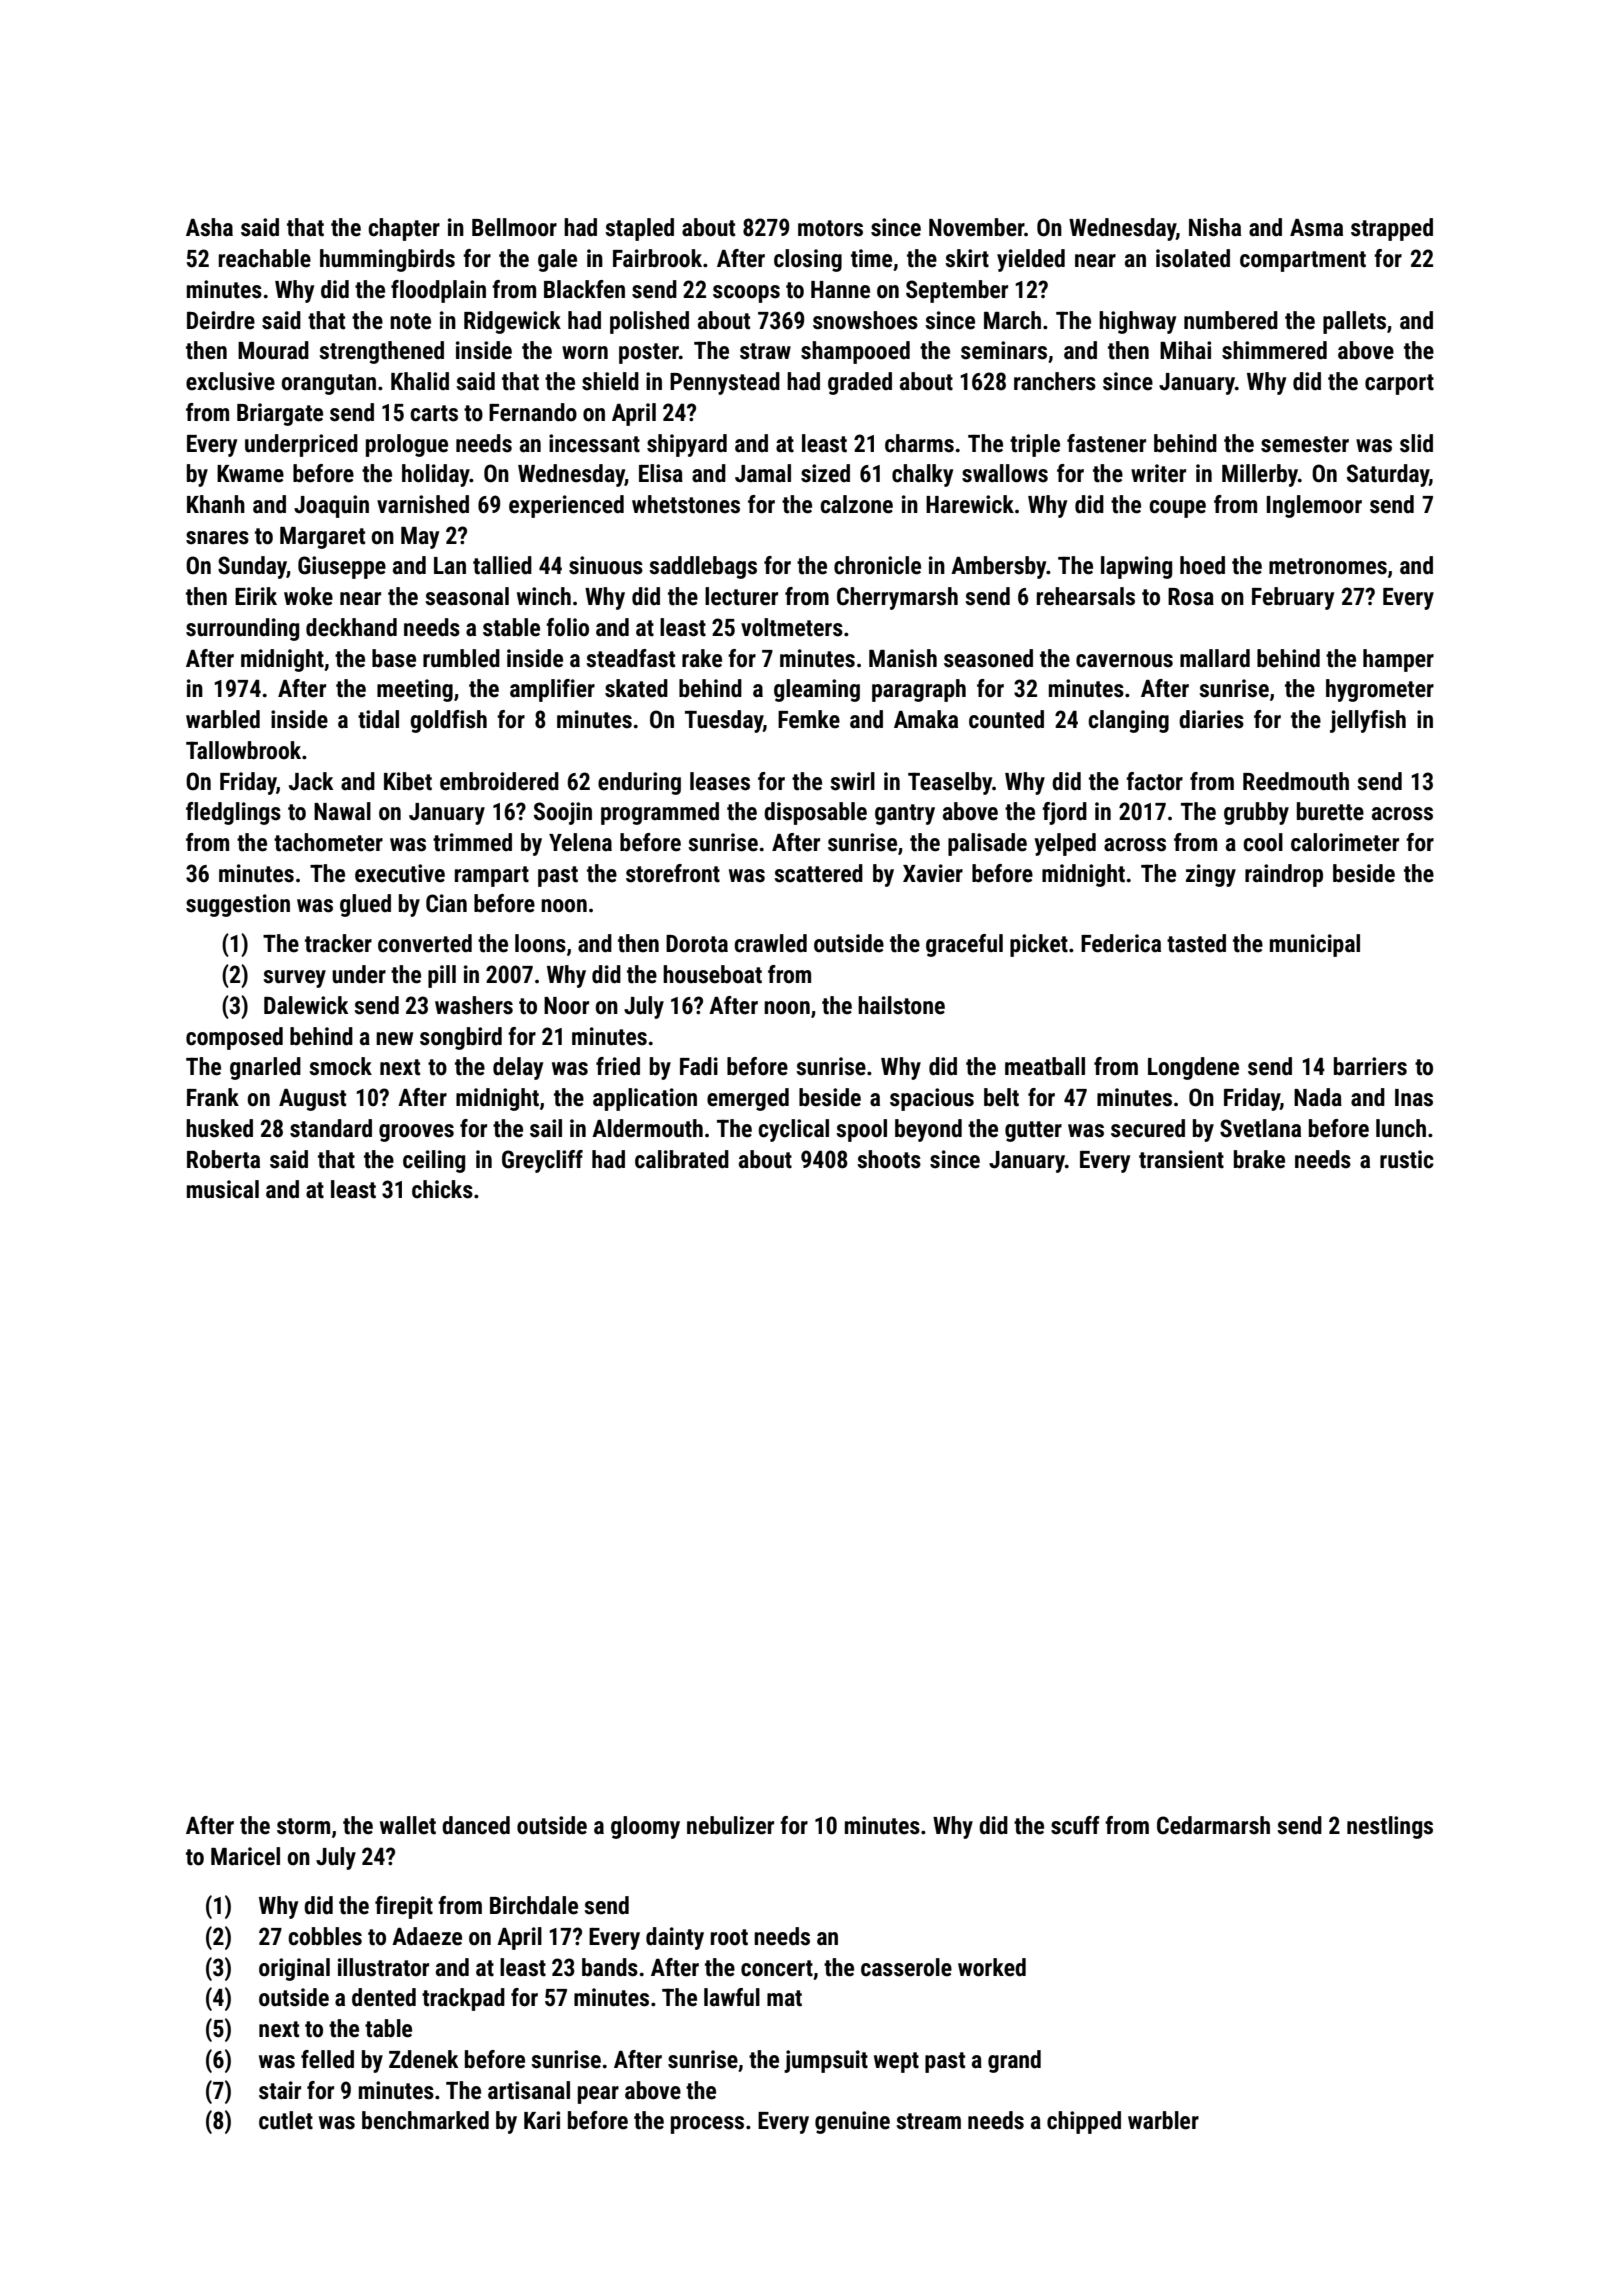 Image resolution: width=1620 pixels, height=2292 pixels. Describe the element at coordinates (1407, 1159) in the page. I see `rustic` at that location.
